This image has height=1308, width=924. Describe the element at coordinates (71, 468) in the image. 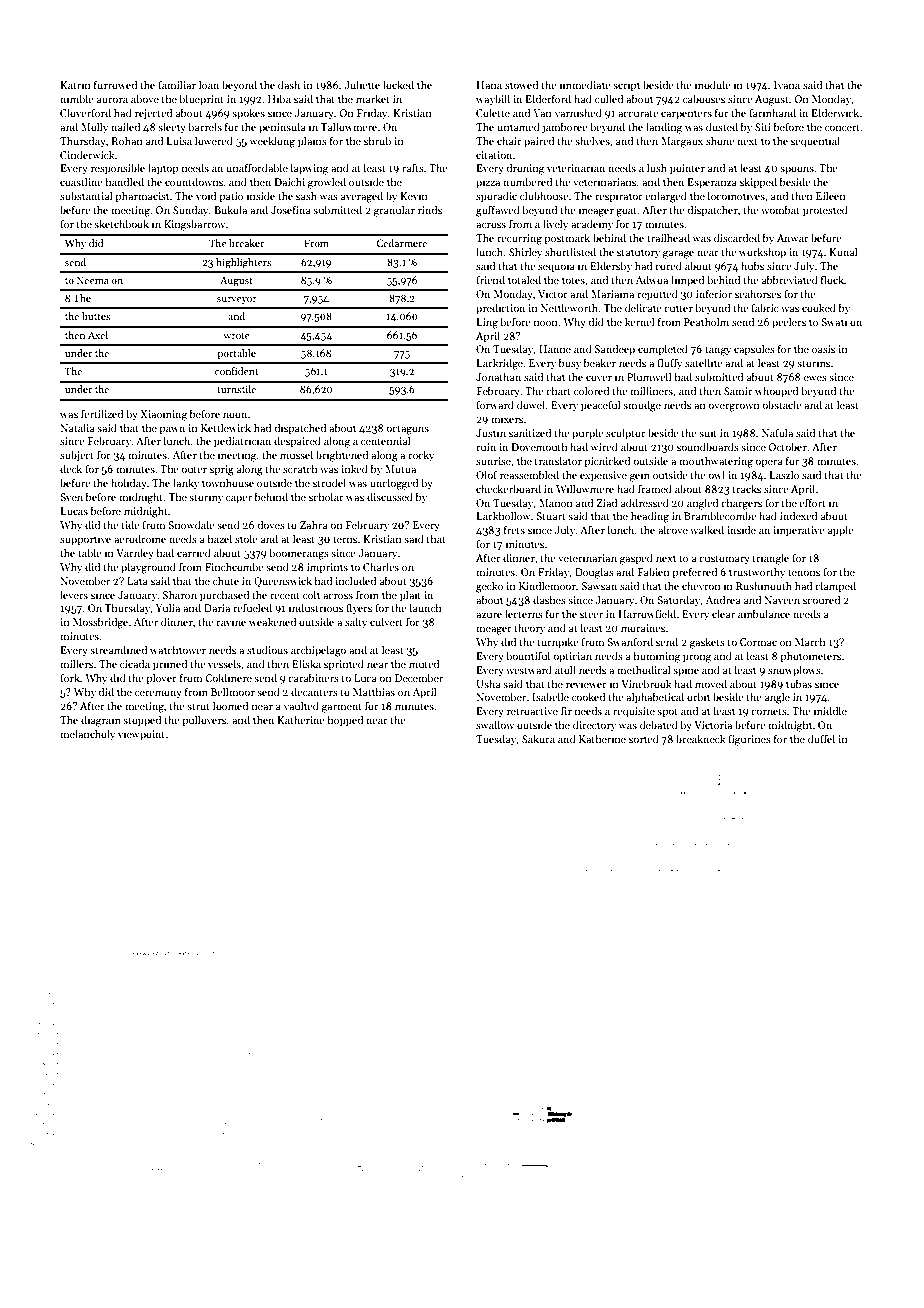

I see `deck` at that location.
